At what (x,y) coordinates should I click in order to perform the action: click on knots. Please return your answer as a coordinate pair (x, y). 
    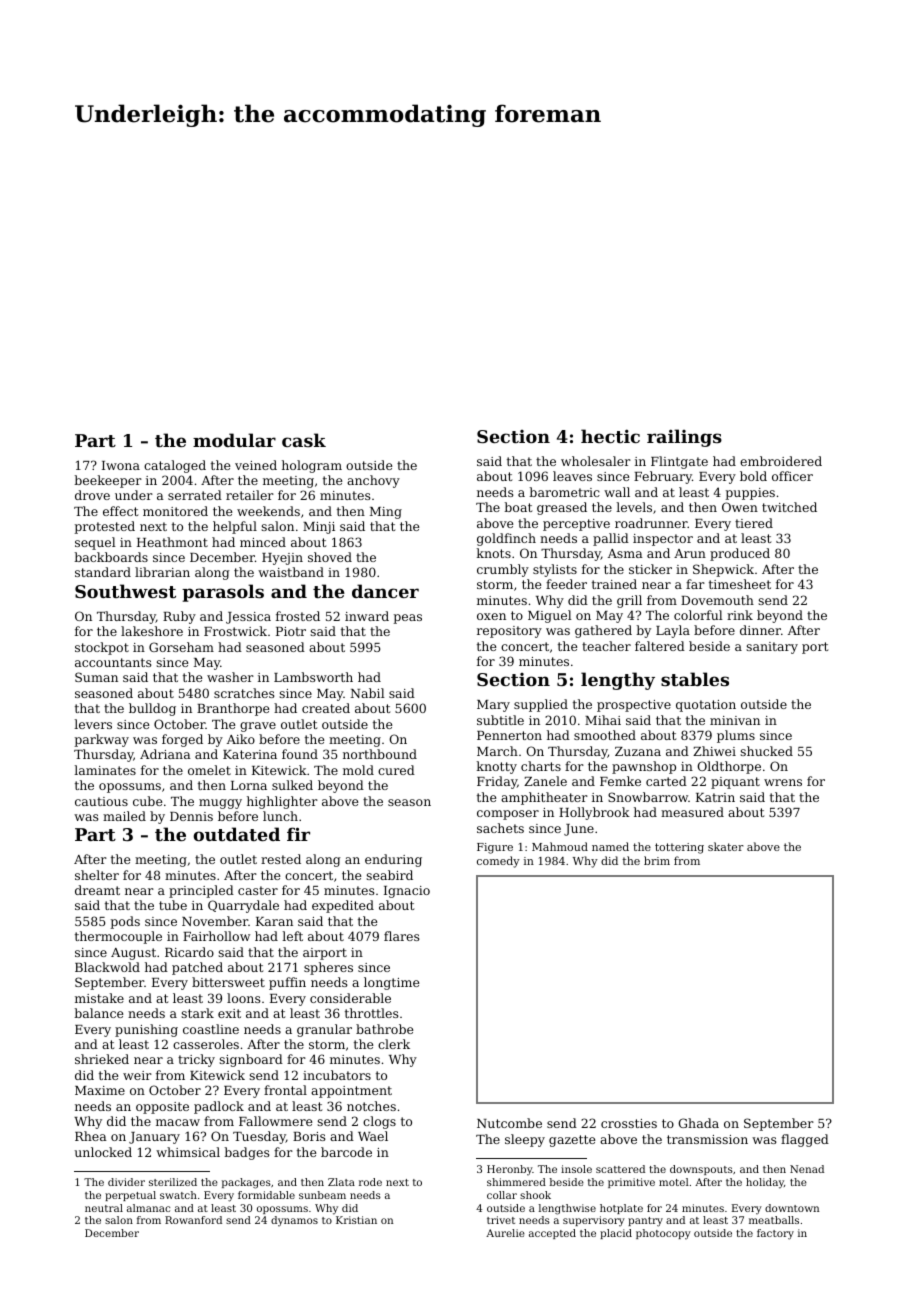
    Looking at the image, I should click on (494, 553).
